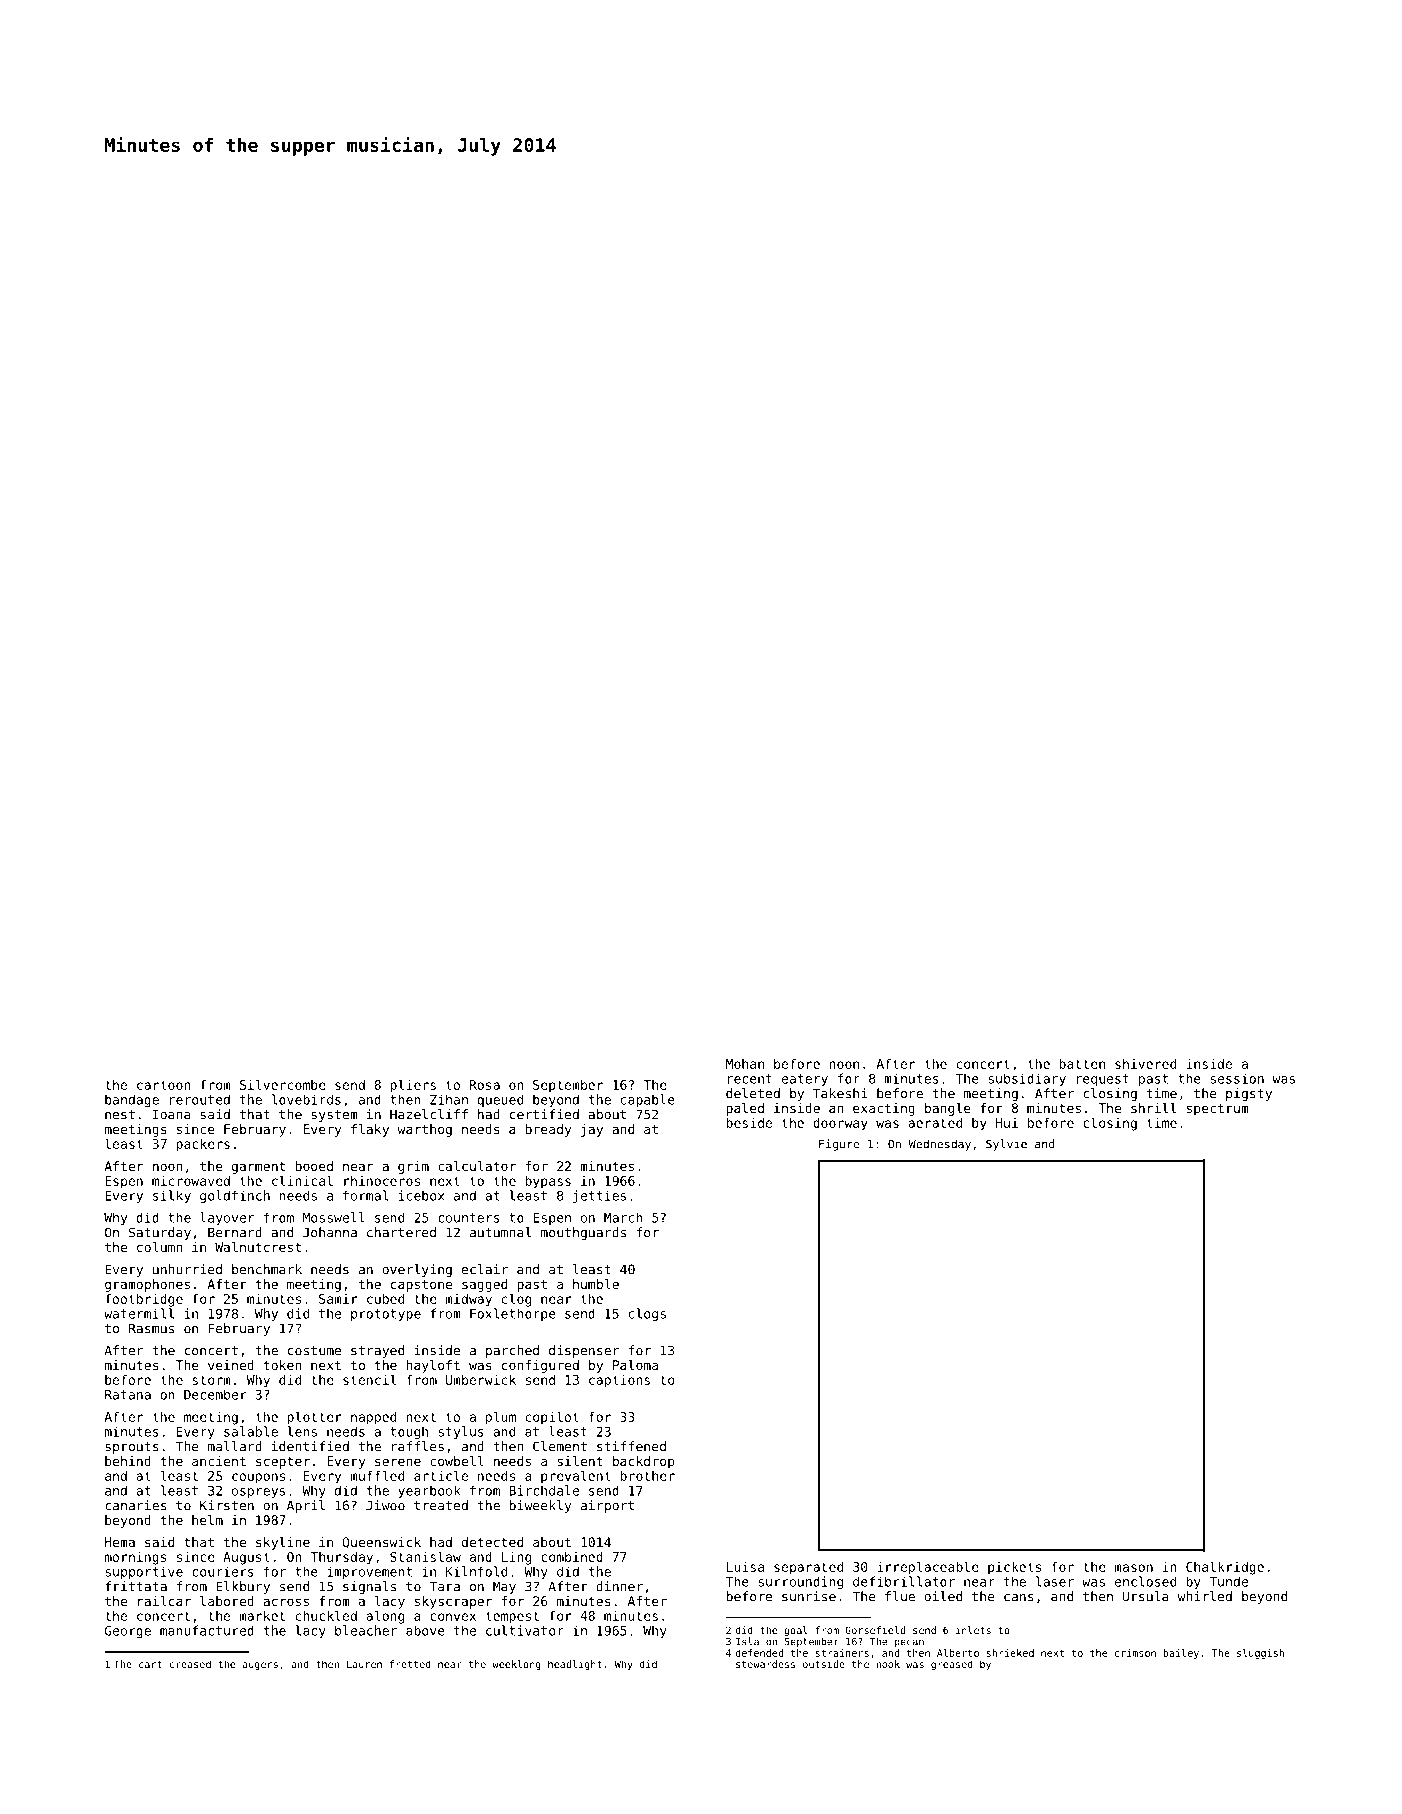  Describe the element at coordinates (619, 1381) in the screenshot. I see `captions` at that location.
